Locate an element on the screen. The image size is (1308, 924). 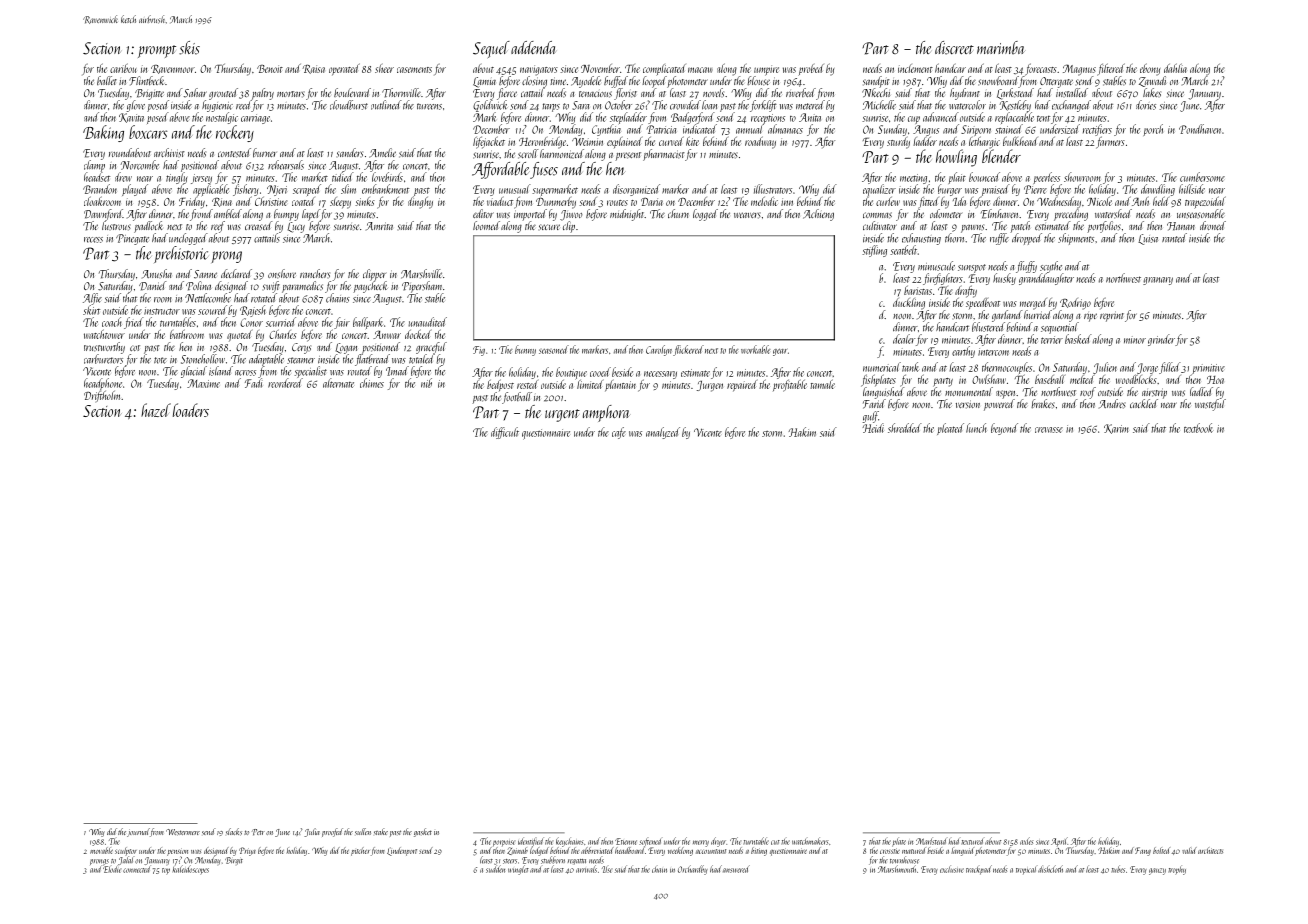
held is located at coordinates (1161, 201).
